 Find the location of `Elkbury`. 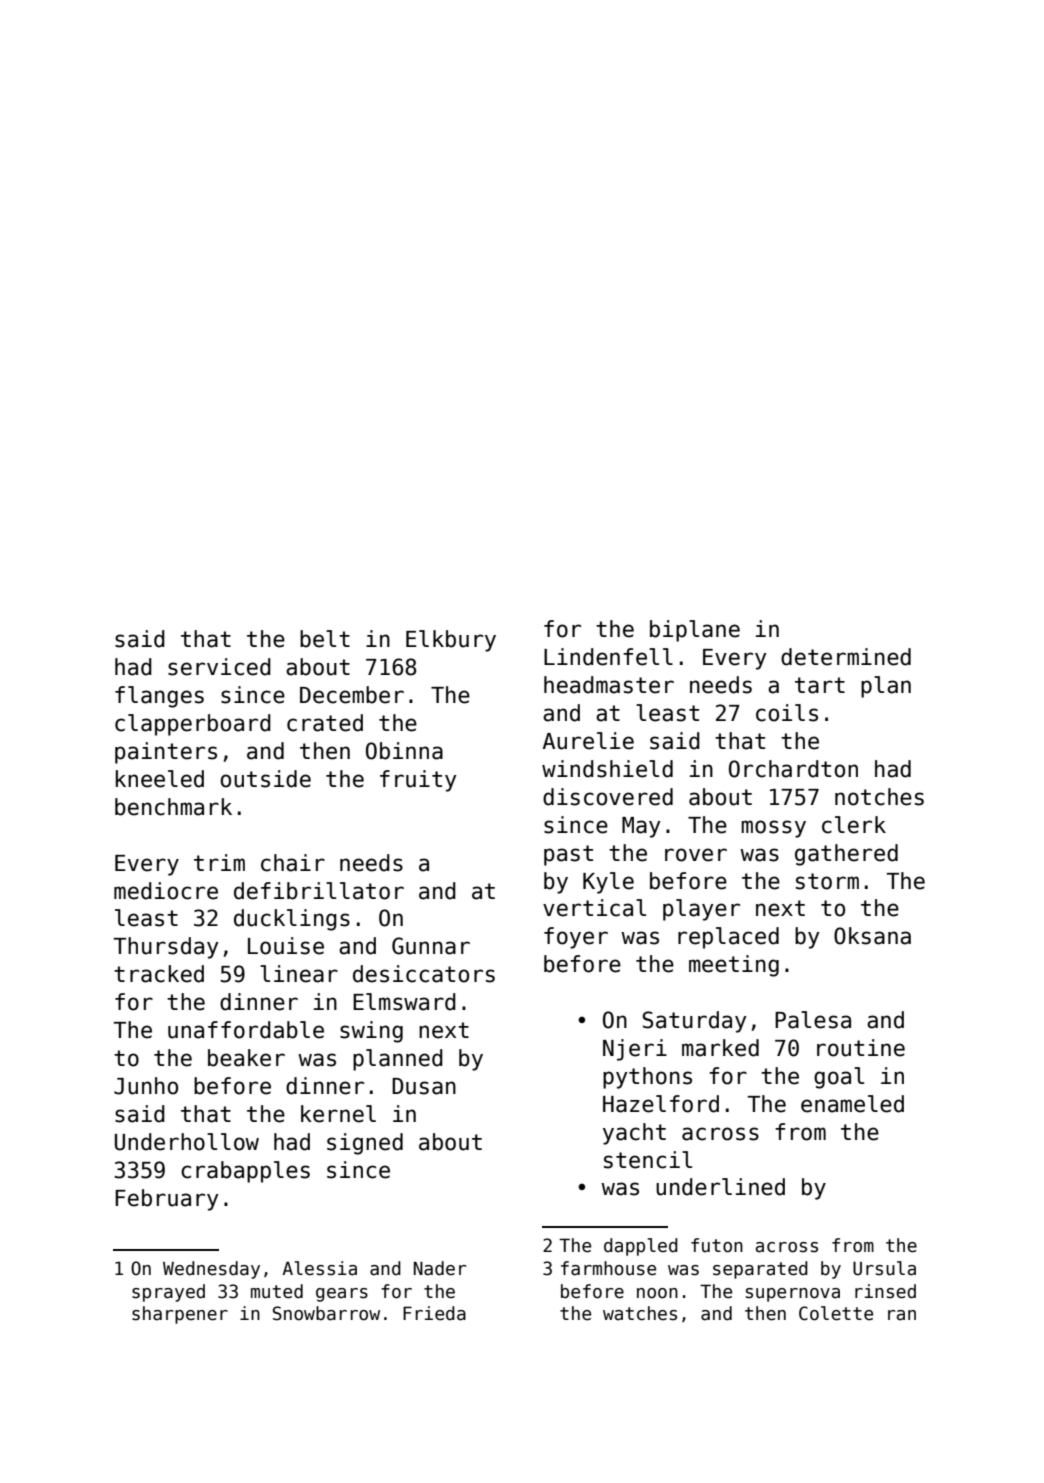

Elkbury is located at coordinates (451, 641).
